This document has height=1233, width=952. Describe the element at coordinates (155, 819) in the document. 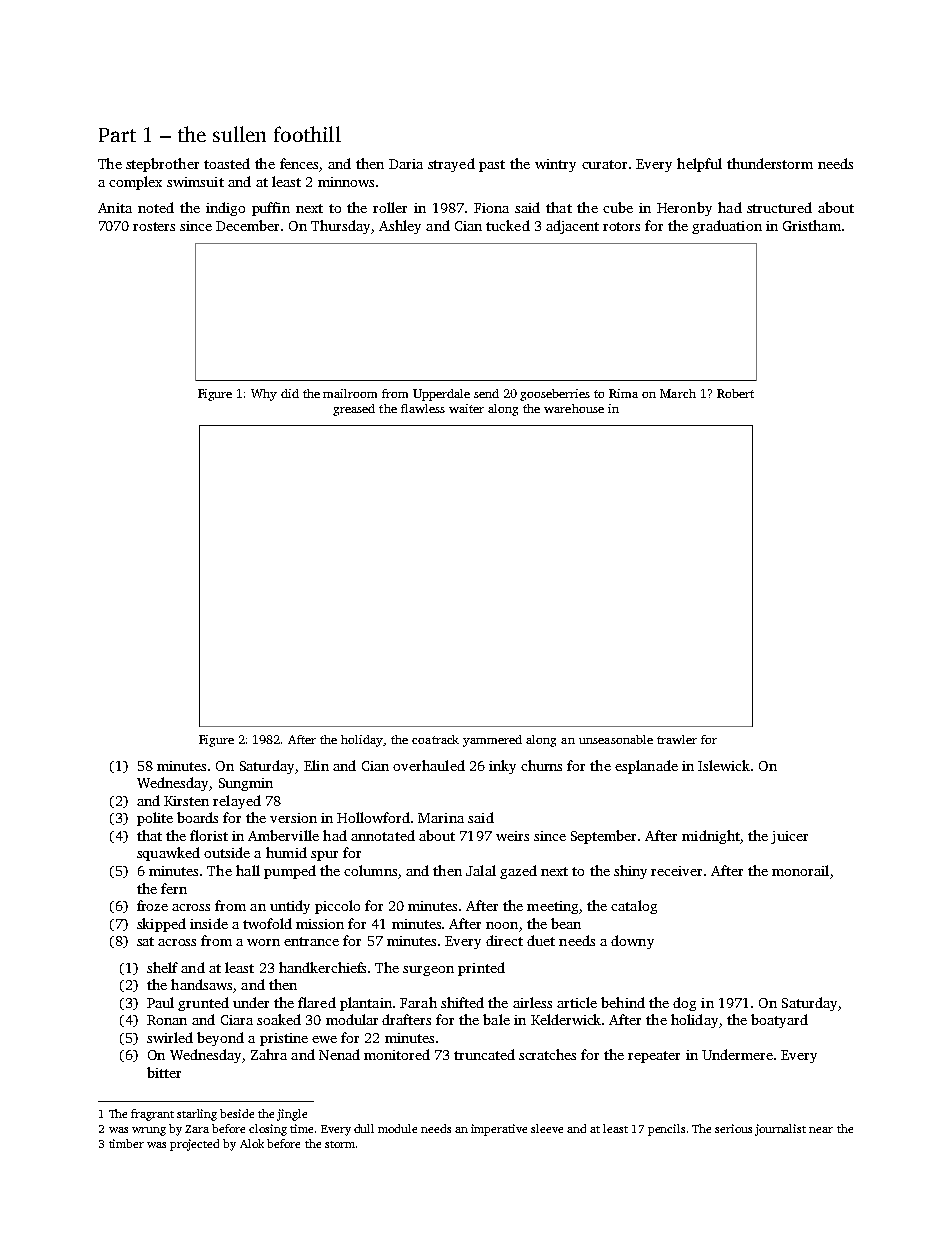

I see `polite` at that location.
